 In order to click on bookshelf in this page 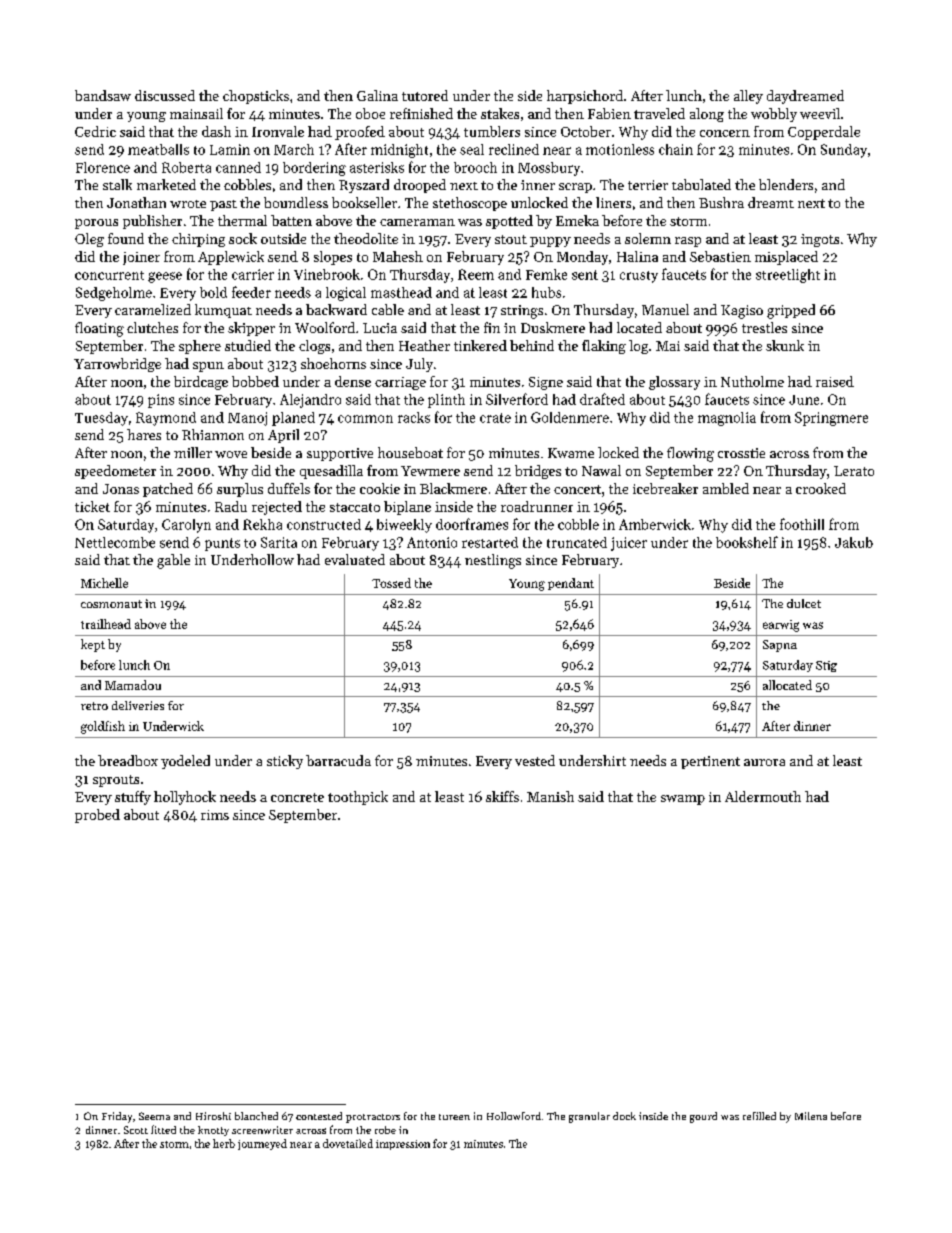, I will do `click(747, 542)`.
